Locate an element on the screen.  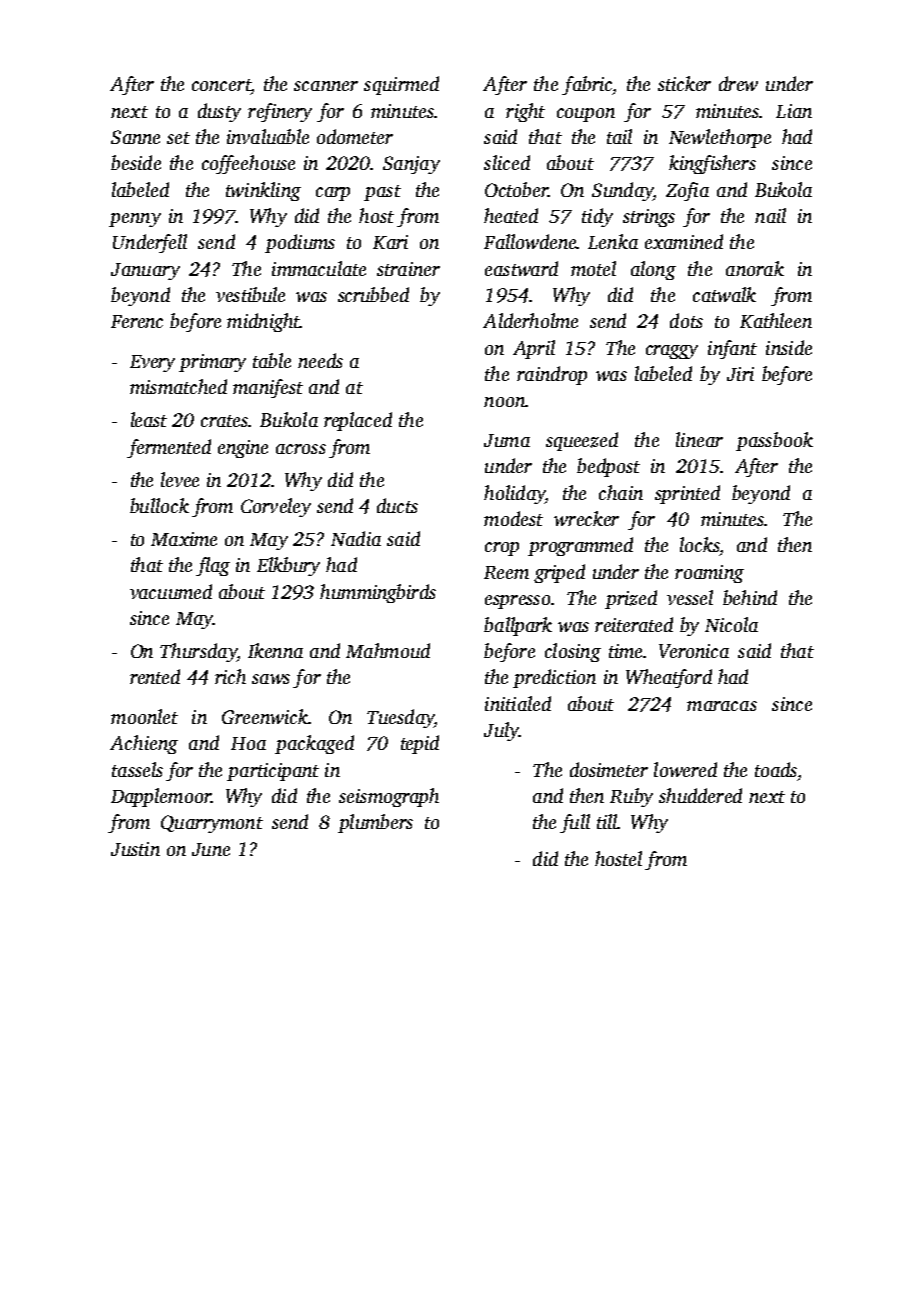
till is located at coordinates (607, 821).
